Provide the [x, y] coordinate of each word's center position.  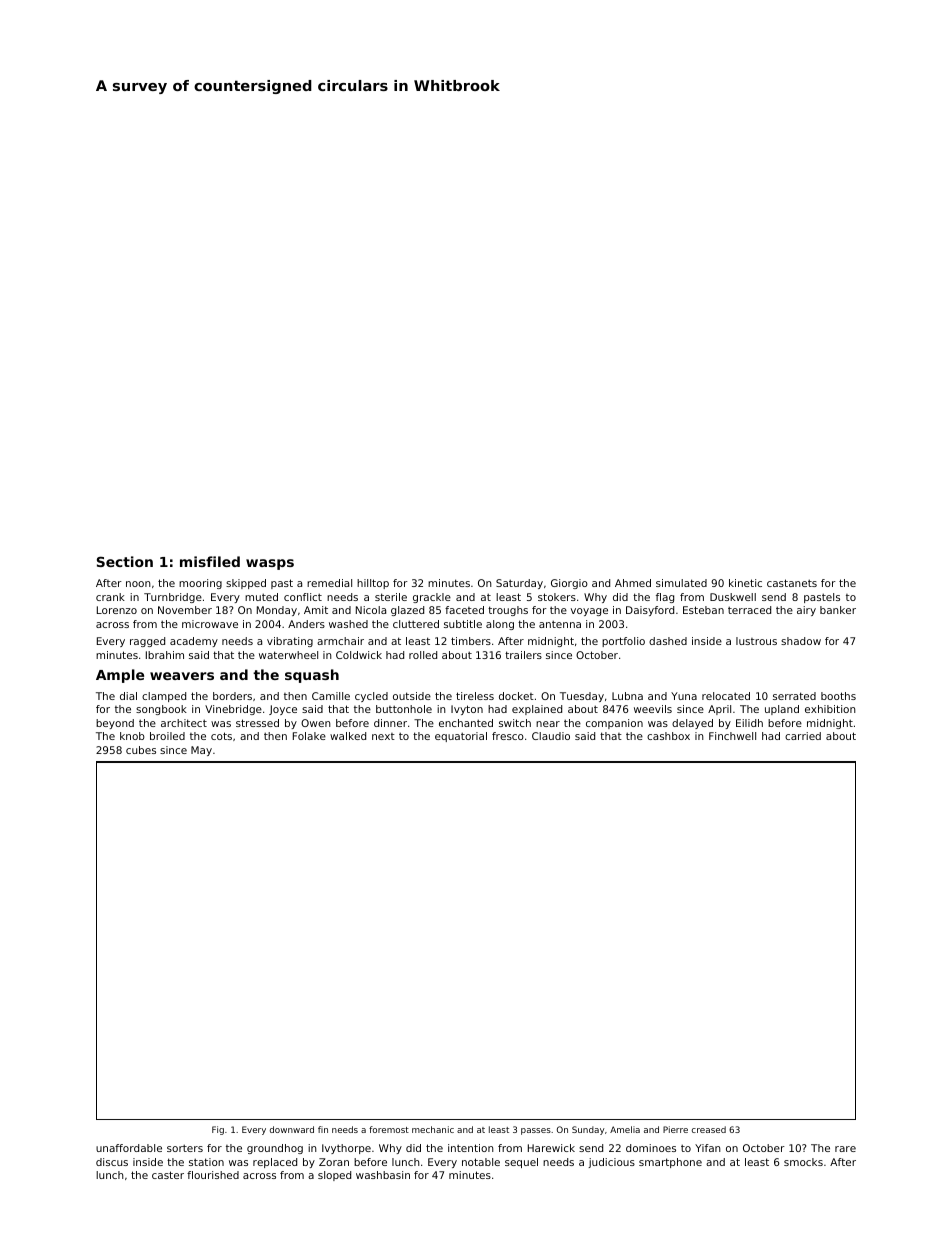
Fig [218, 1130]
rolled [423, 655]
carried [803, 736]
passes [536, 1131]
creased [709, 1129]
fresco [508, 736]
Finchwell [732, 736]
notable [481, 1162]
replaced [275, 1163]
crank [110, 597]
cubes [141, 750]
